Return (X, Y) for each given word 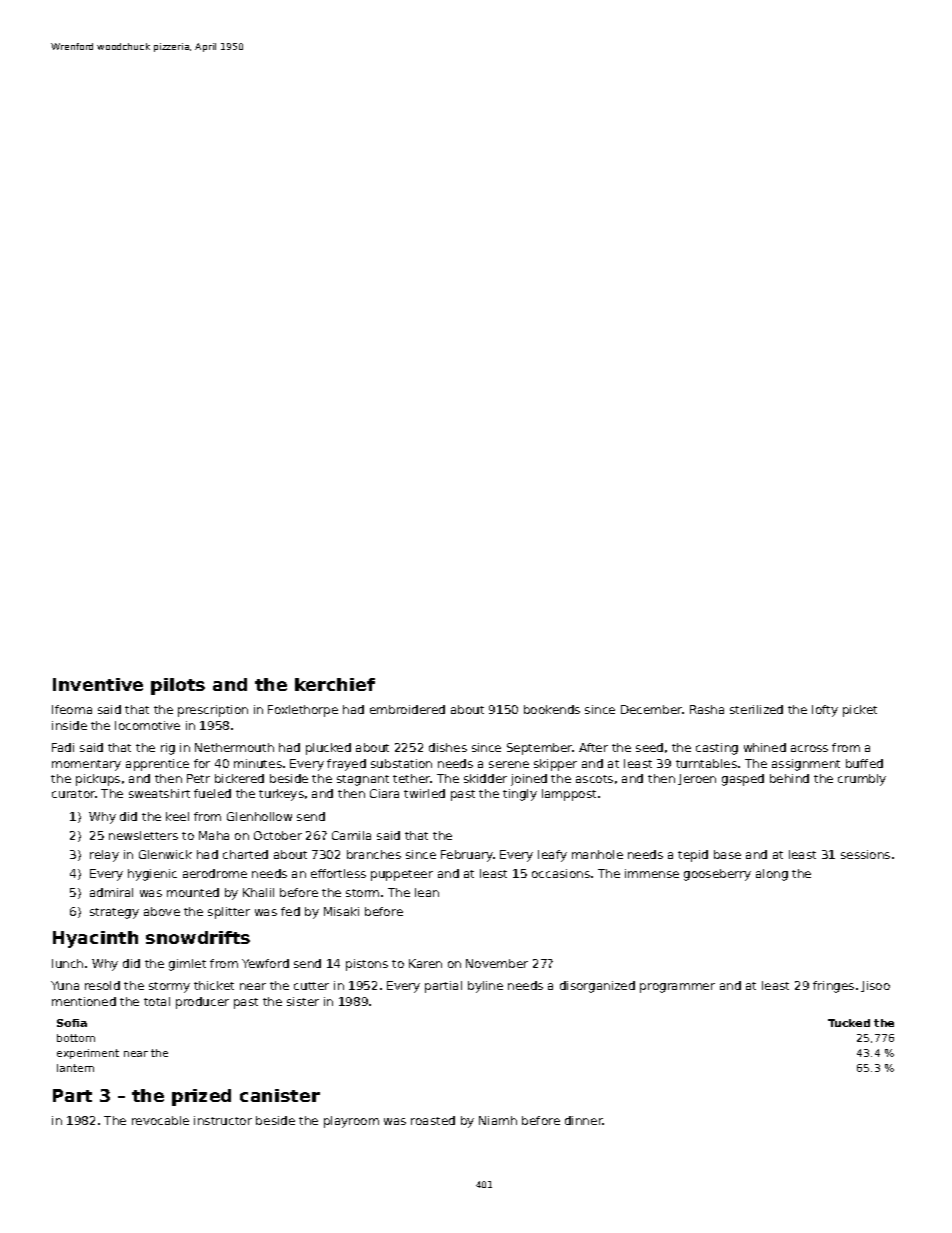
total (157, 1001)
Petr (198, 778)
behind (789, 778)
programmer (677, 988)
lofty (825, 711)
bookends (552, 709)
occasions (561, 873)
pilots (178, 686)
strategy (114, 913)
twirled (424, 793)
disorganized (597, 987)
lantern (75, 1068)
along (772, 875)
